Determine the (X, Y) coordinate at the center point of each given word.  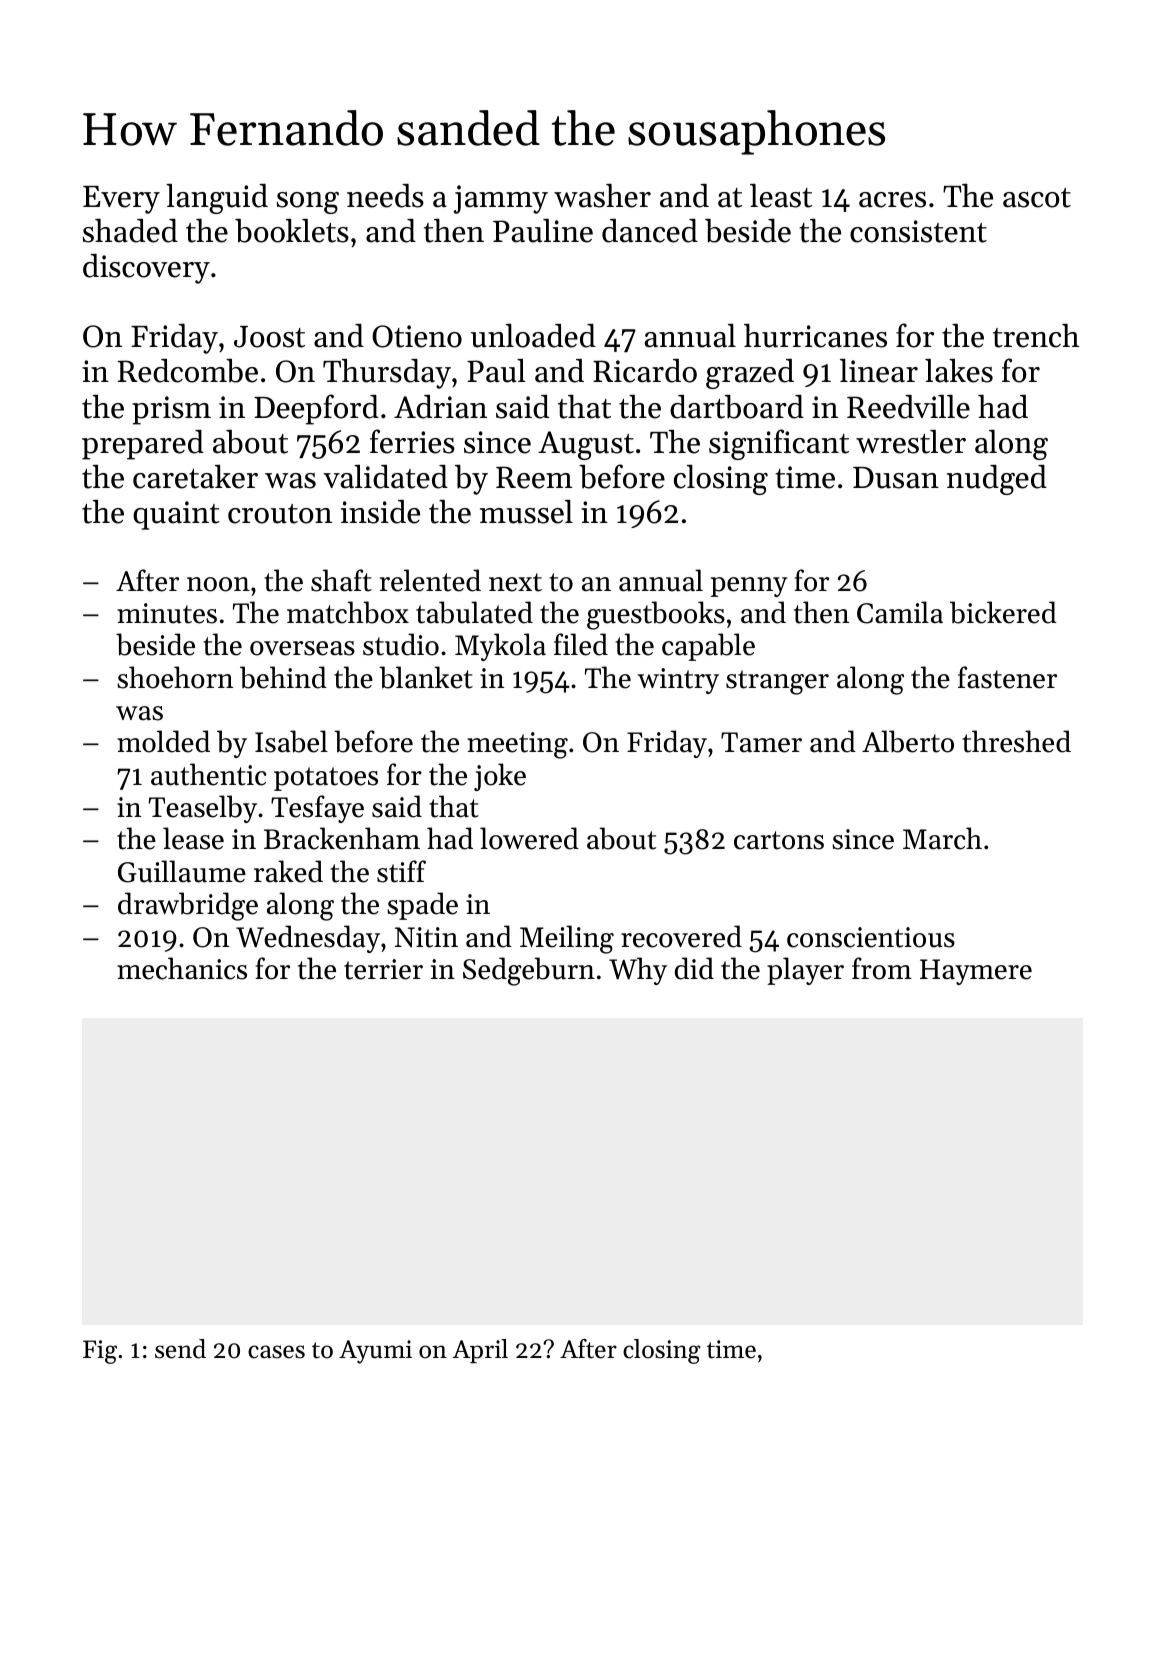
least (781, 196)
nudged (997, 480)
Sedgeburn (529, 971)
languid (217, 199)
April (480, 1351)
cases (276, 1352)
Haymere (976, 972)
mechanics (182, 968)
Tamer (761, 742)
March (942, 838)
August (586, 445)
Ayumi (375, 1352)
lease (193, 838)
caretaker (195, 477)
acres (892, 200)
